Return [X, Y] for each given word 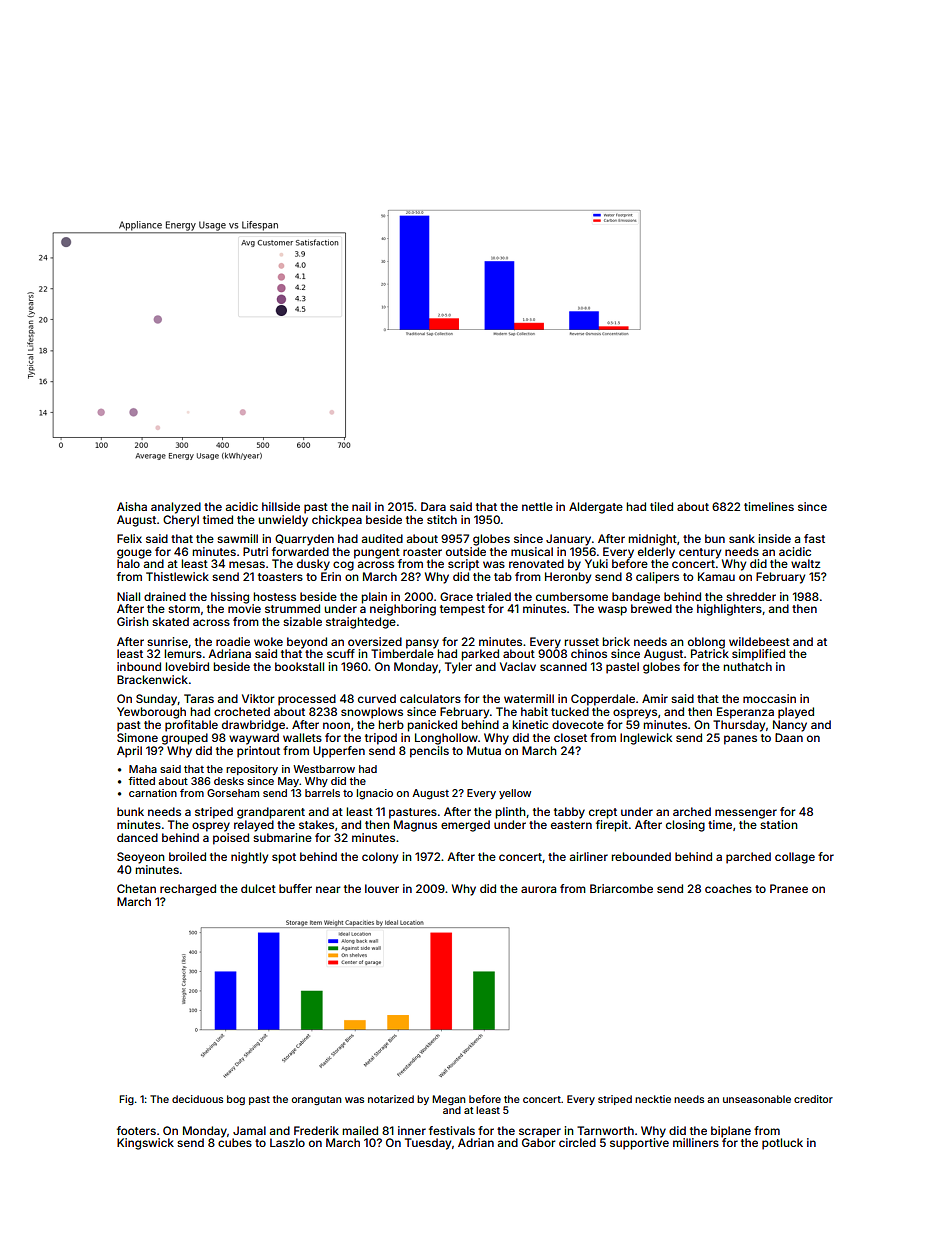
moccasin [769, 698]
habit [534, 711]
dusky [313, 565]
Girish [133, 621]
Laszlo [287, 1142]
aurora [538, 889]
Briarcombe [621, 888]
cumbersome [572, 596]
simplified [758, 655]
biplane [731, 1132]
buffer [295, 888]
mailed [360, 1130]
